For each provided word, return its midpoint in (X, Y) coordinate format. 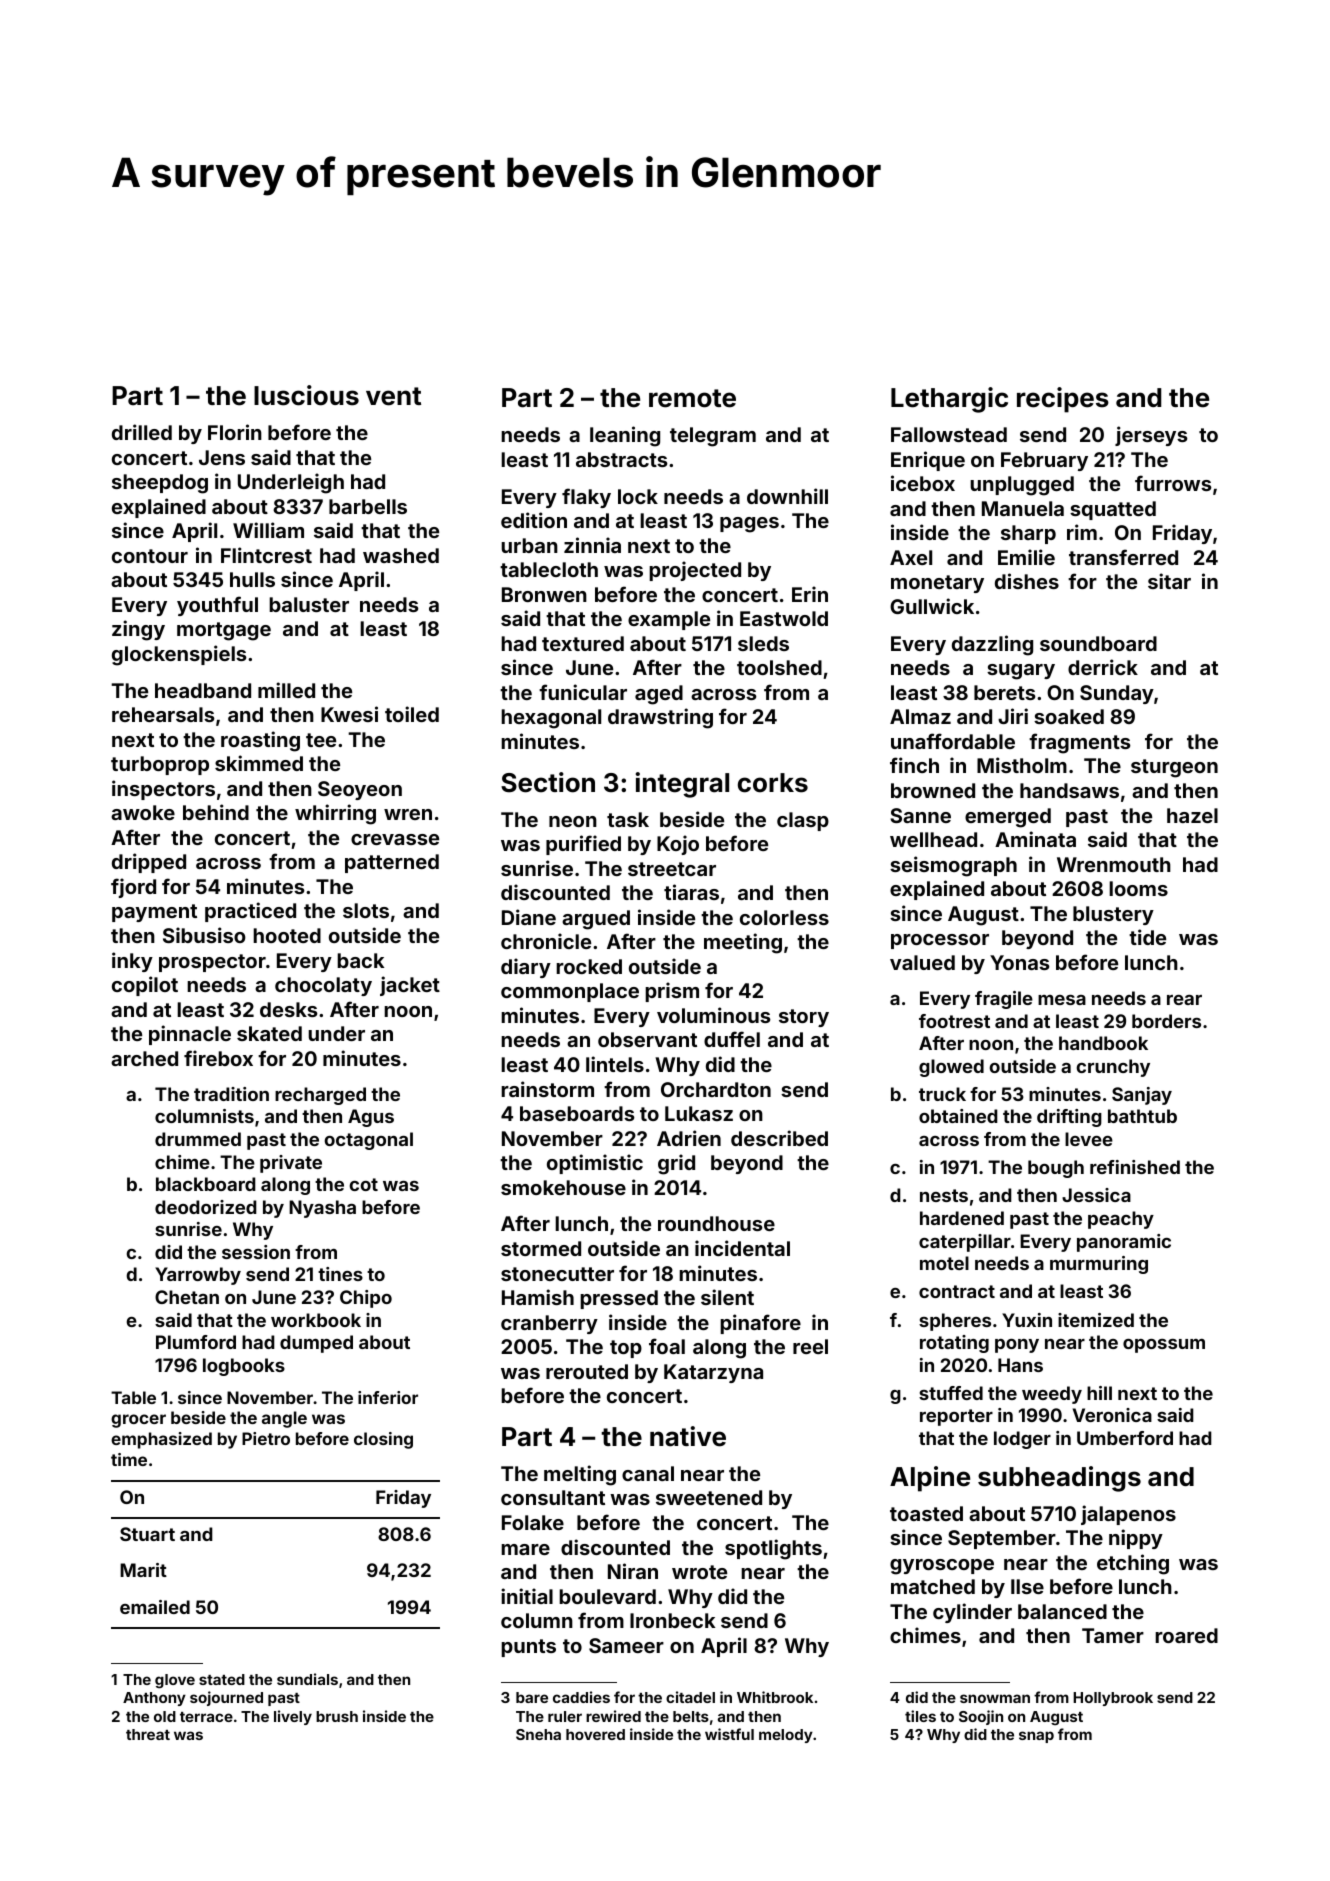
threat (148, 1734)
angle (284, 1419)
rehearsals (163, 714)
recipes (1063, 400)
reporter (956, 1417)
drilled (142, 432)
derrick (1103, 667)
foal (667, 1346)
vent (393, 396)
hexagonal (551, 719)
